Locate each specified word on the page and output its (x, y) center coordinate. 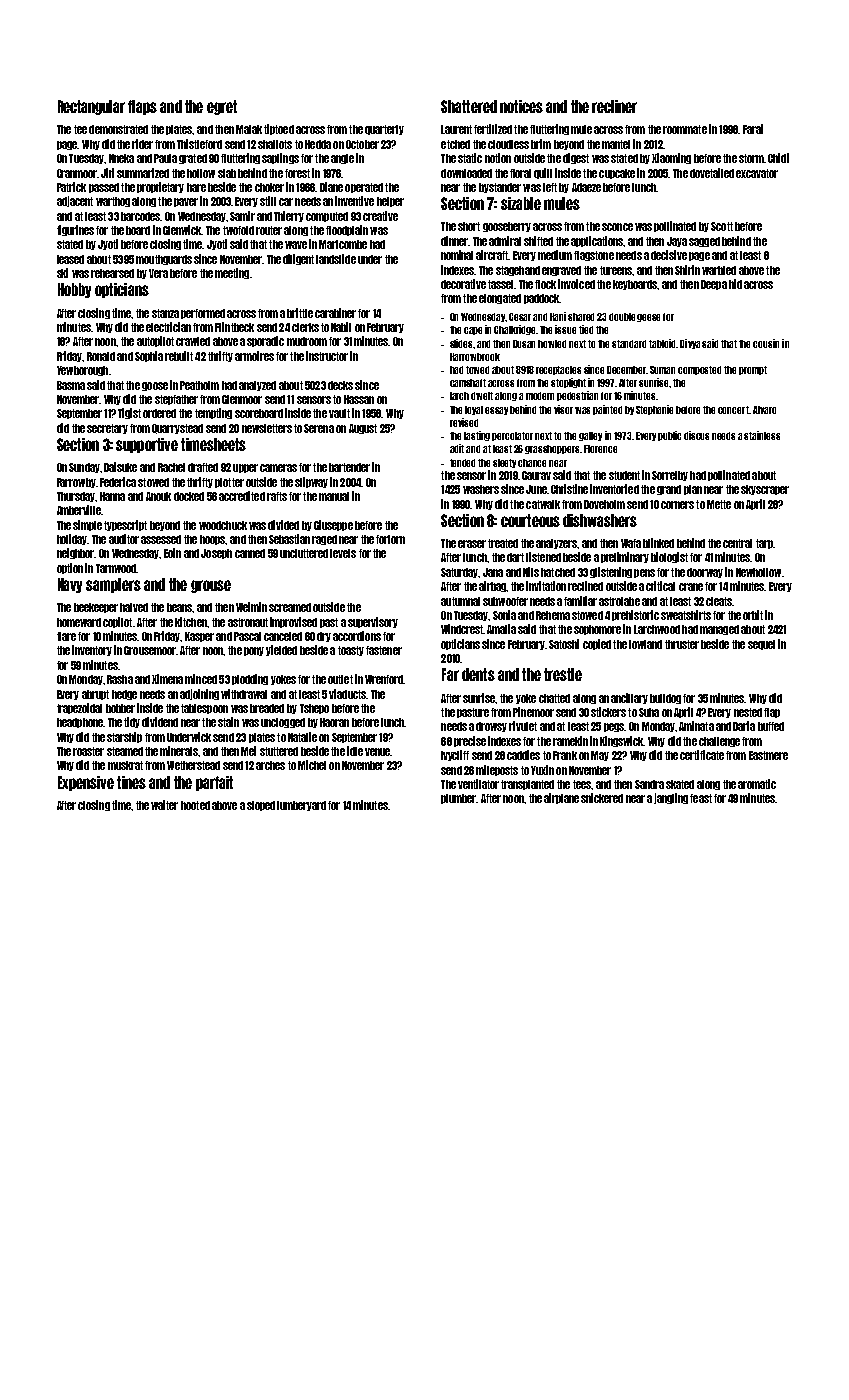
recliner (614, 106)
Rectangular (91, 107)
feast (701, 798)
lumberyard (301, 806)
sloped (261, 806)
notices (521, 106)
